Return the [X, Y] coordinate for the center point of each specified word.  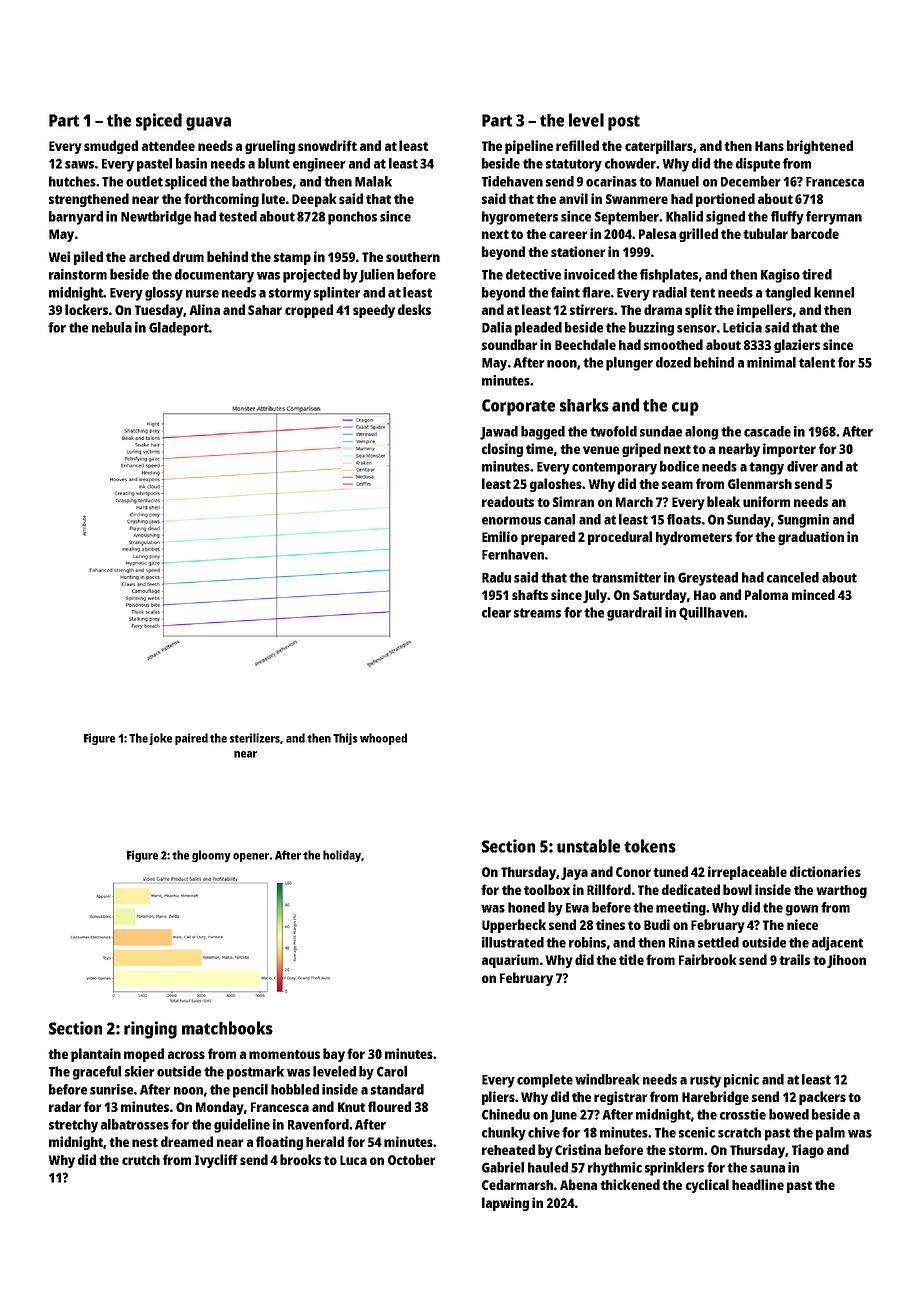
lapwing [505, 1204]
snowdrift [327, 145]
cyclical [707, 1186]
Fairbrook [708, 959]
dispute [758, 165]
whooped [383, 739]
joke [160, 739]
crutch [141, 1160]
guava [208, 124]
